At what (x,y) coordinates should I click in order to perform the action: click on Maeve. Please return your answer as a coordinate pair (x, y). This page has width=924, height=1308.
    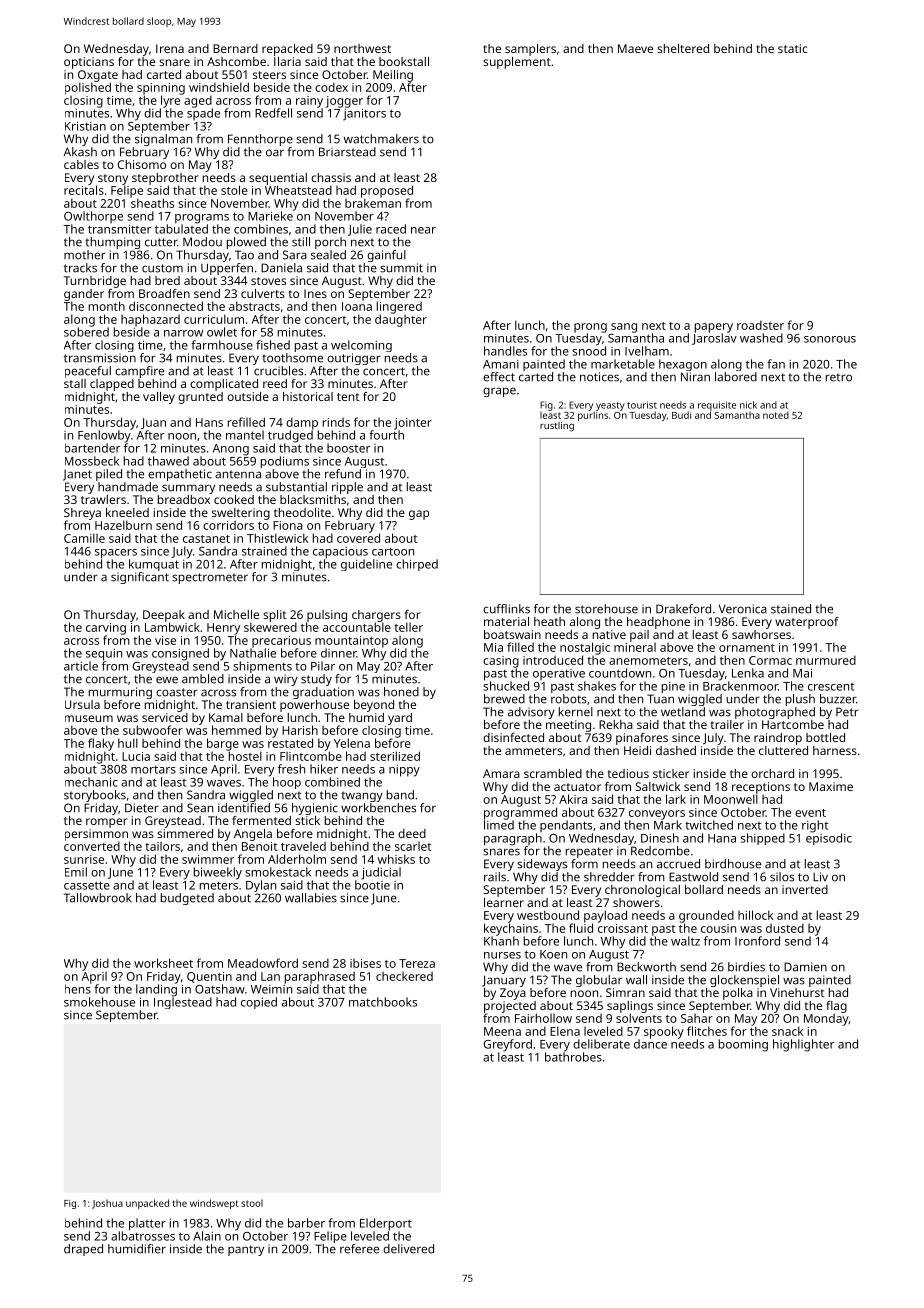
    Looking at the image, I should click on (635, 48).
